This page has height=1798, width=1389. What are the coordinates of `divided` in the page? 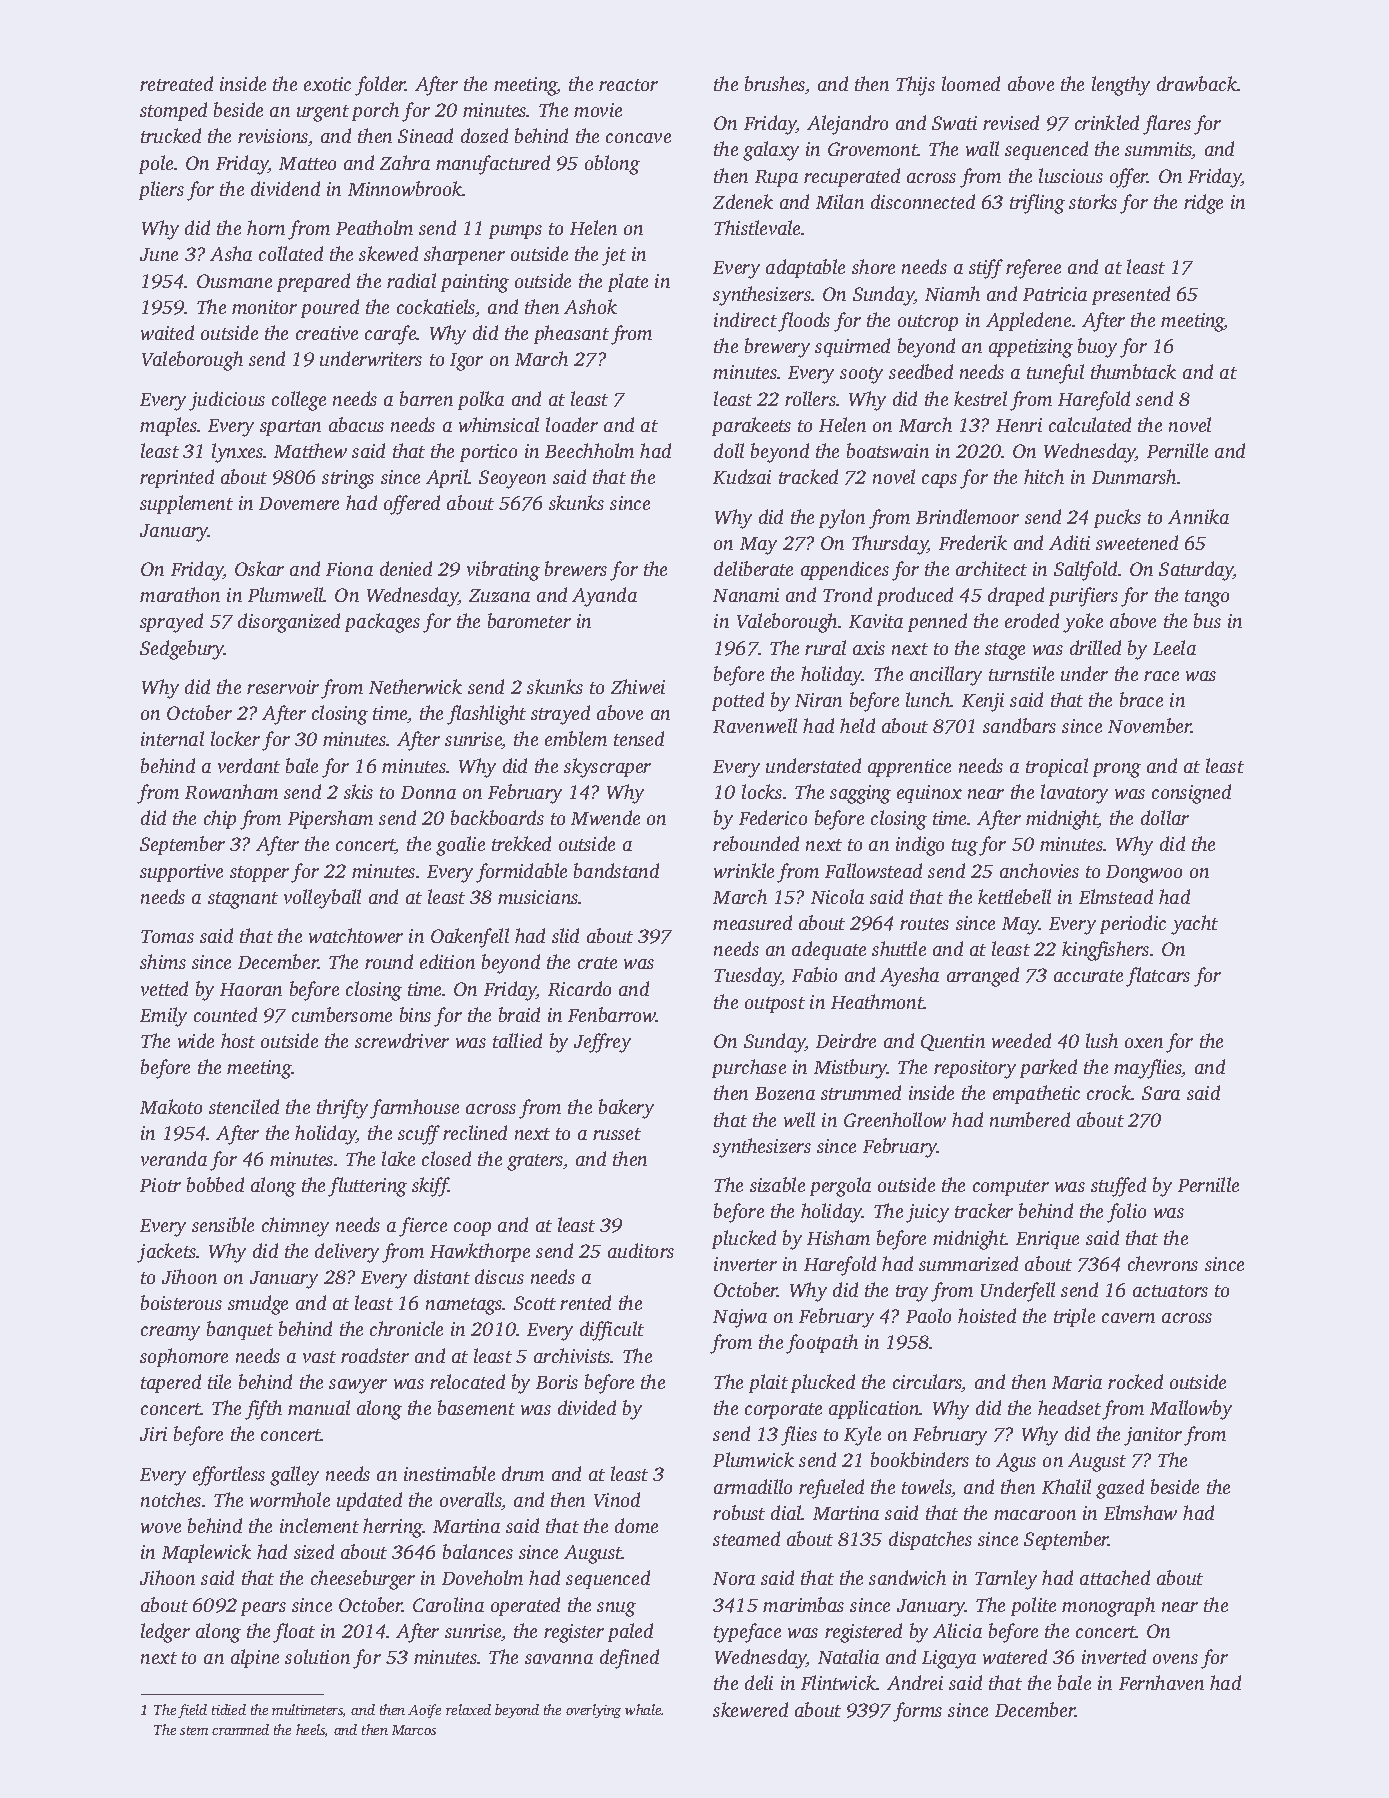 It's located at (587, 1407).
